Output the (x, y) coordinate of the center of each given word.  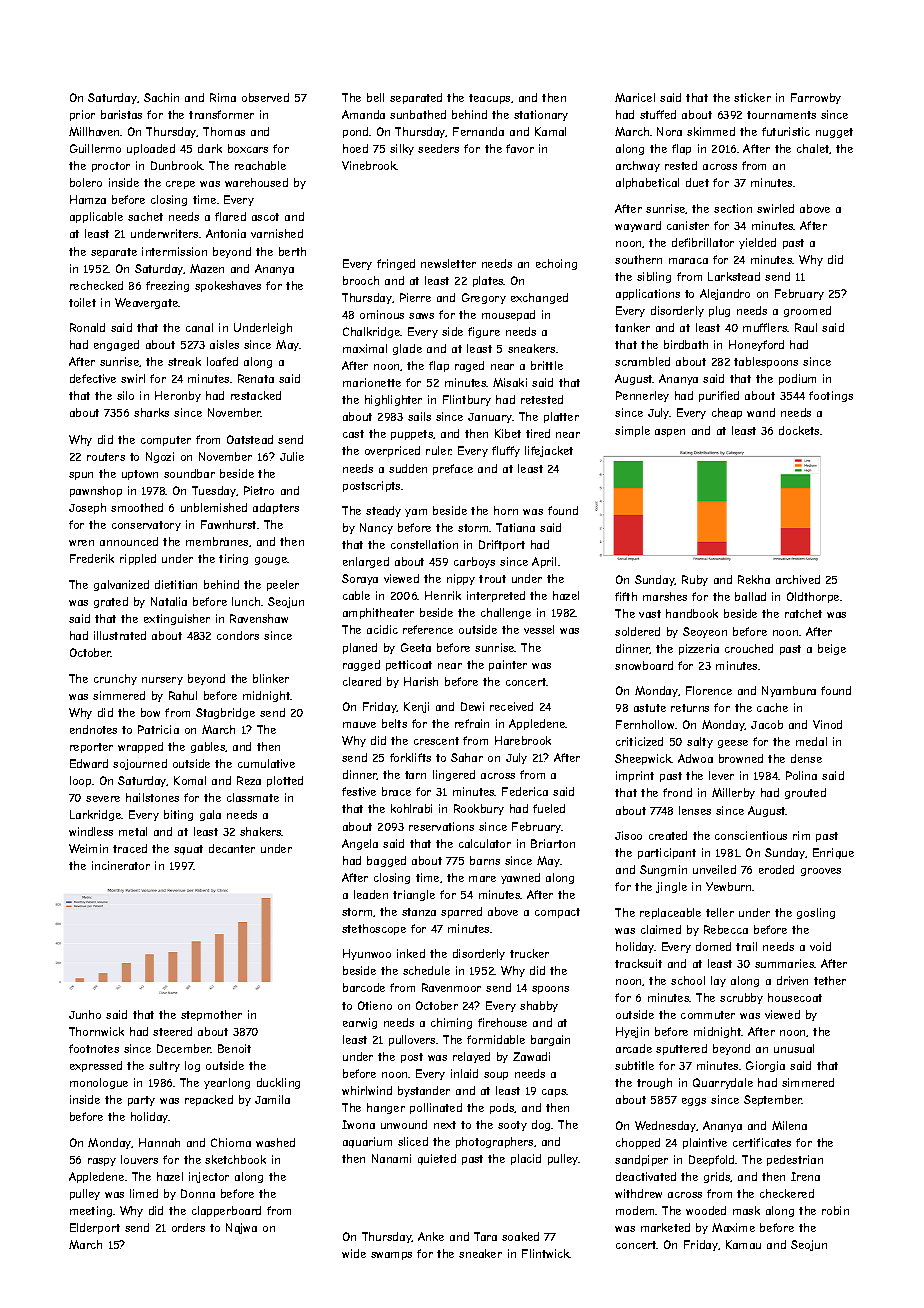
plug (719, 311)
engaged (116, 345)
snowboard (644, 665)
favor (520, 148)
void (820, 946)
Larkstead (734, 276)
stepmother (211, 1015)
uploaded (151, 149)
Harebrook (523, 740)
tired (538, 433)
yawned (520, 878)
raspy (102, 1162)
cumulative (266, 763)
